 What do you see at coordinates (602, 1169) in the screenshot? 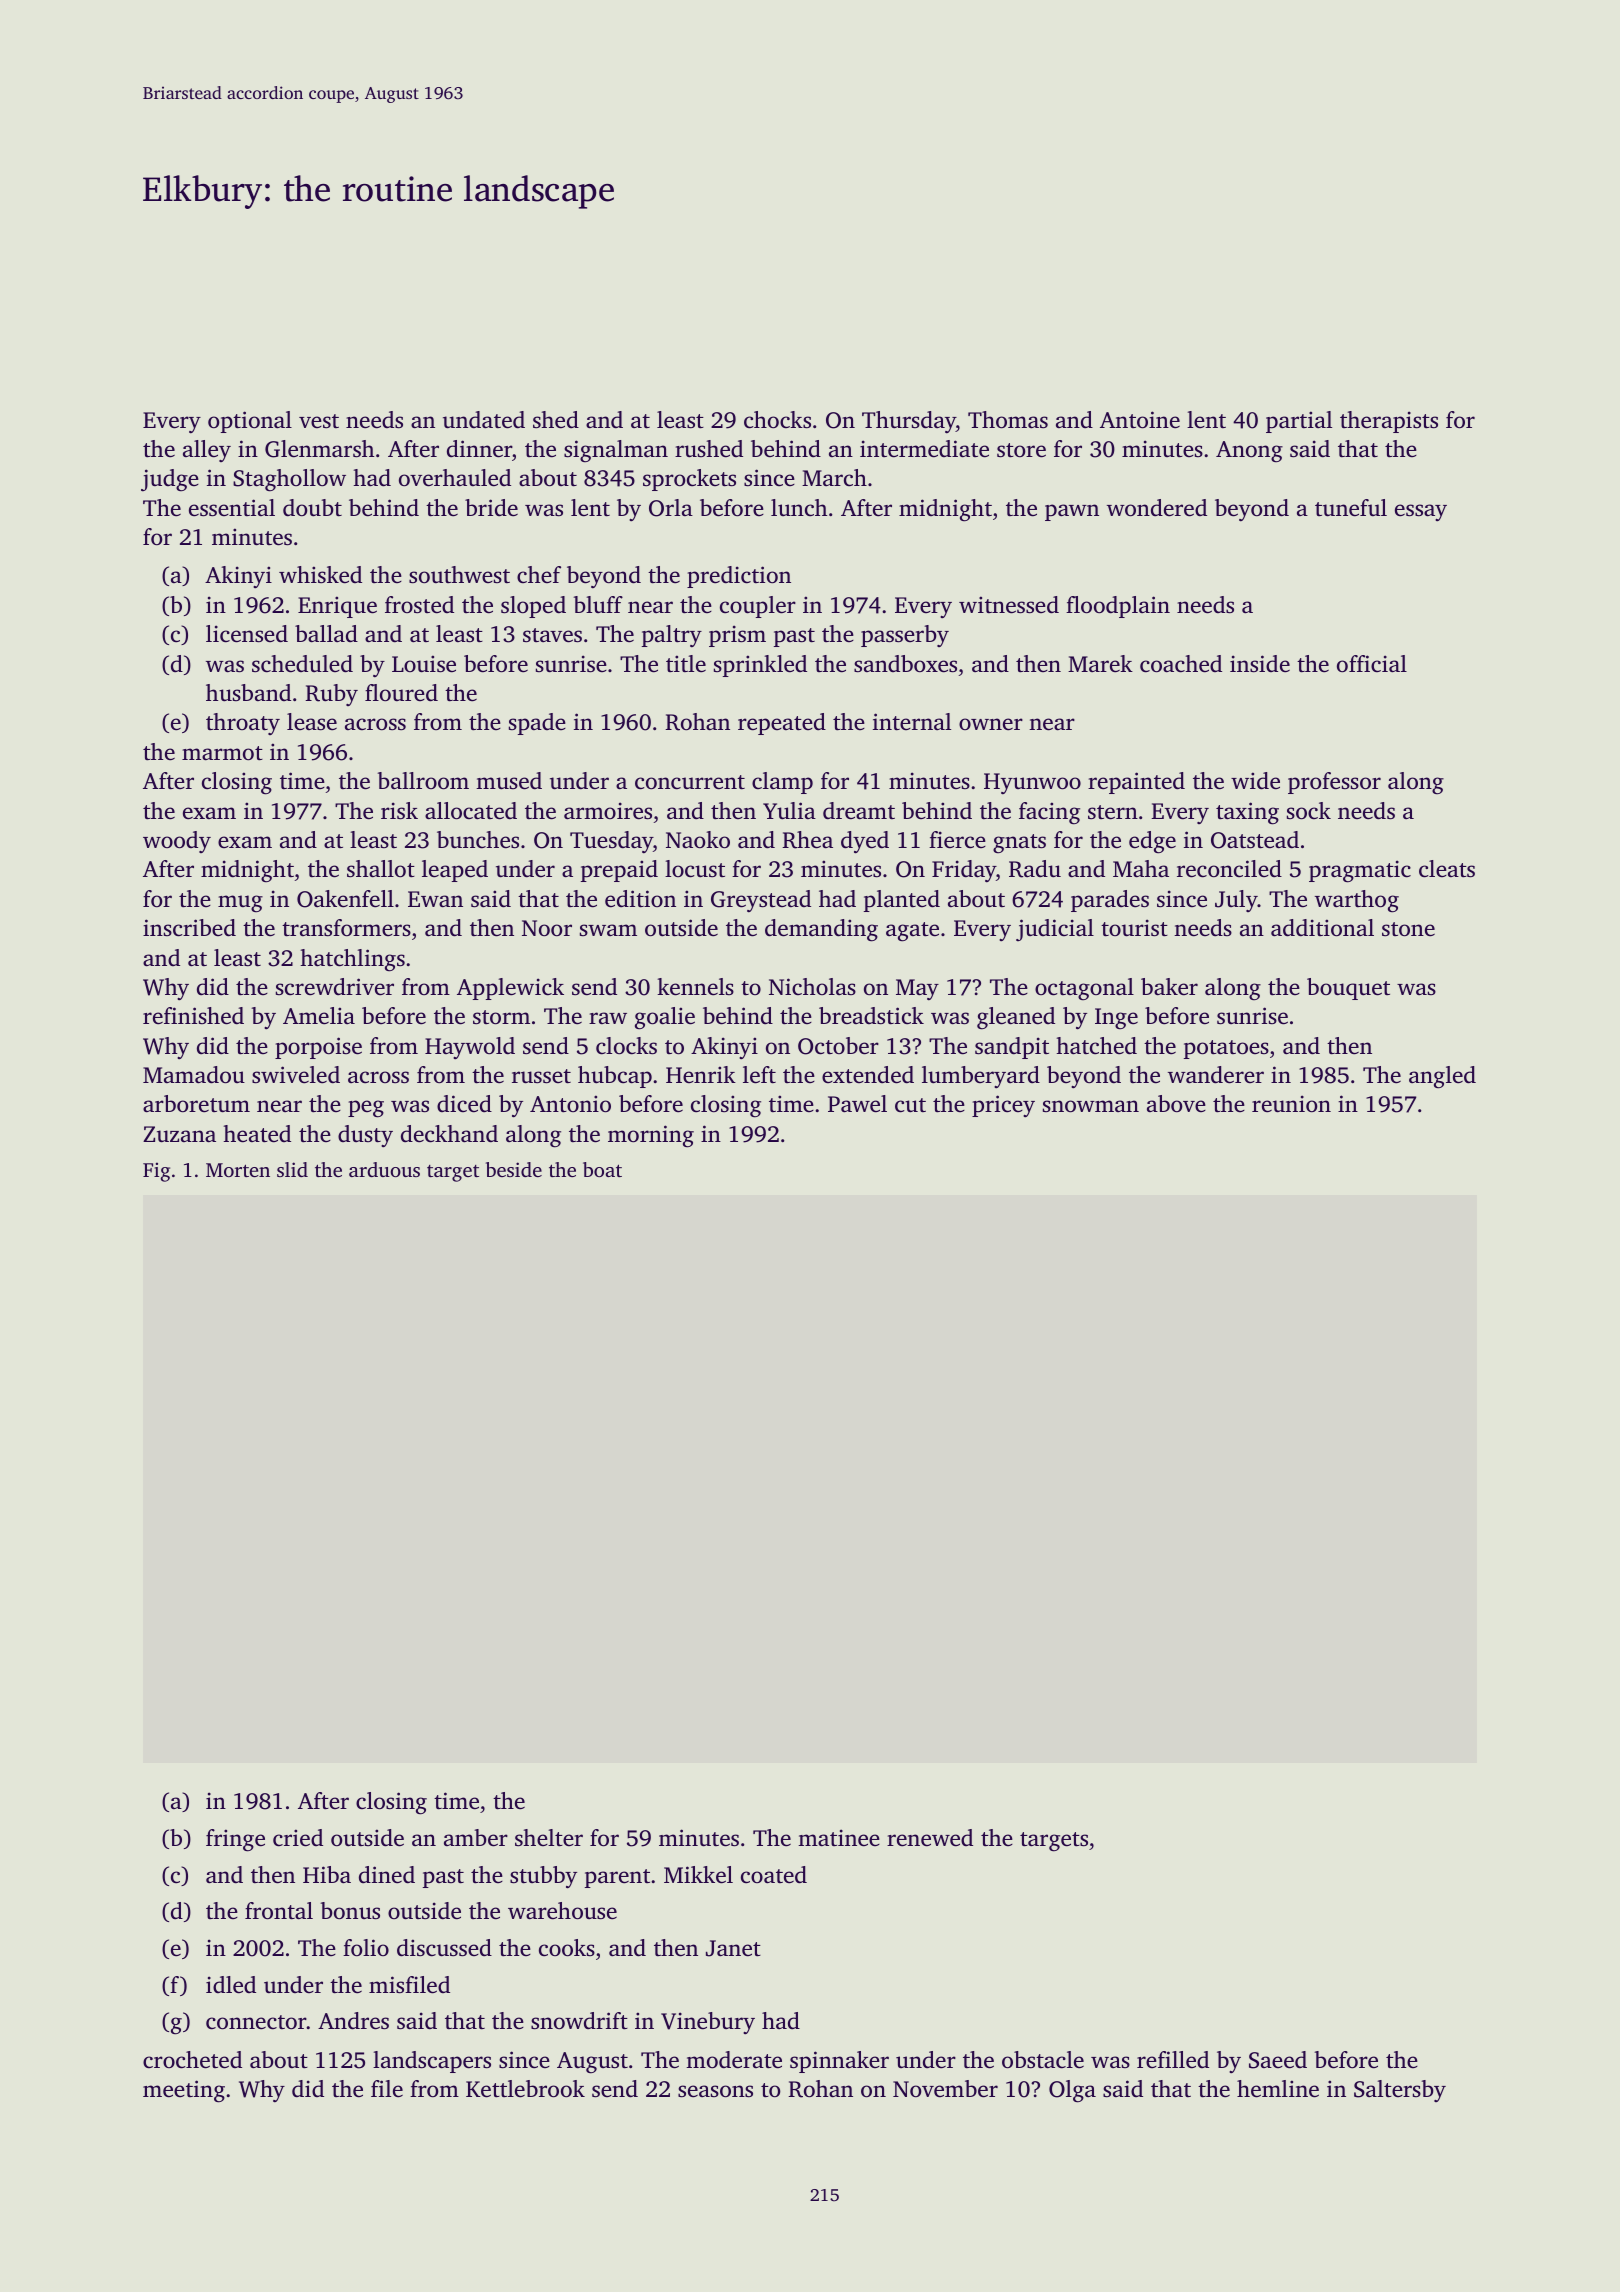
I see `boat` at bounding box center [602, 1169].
